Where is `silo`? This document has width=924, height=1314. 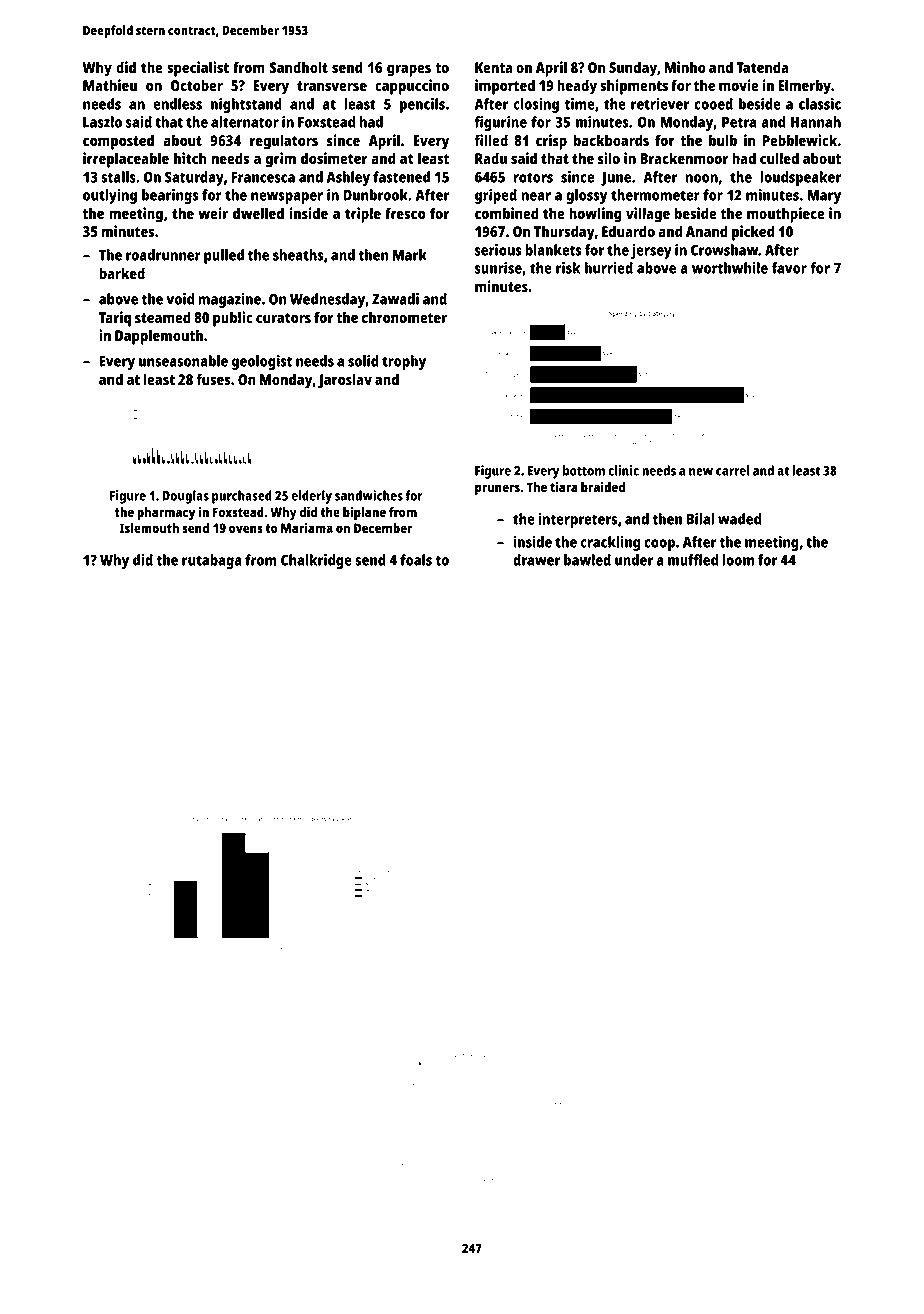
silo is located at coordinates (609, 158).
